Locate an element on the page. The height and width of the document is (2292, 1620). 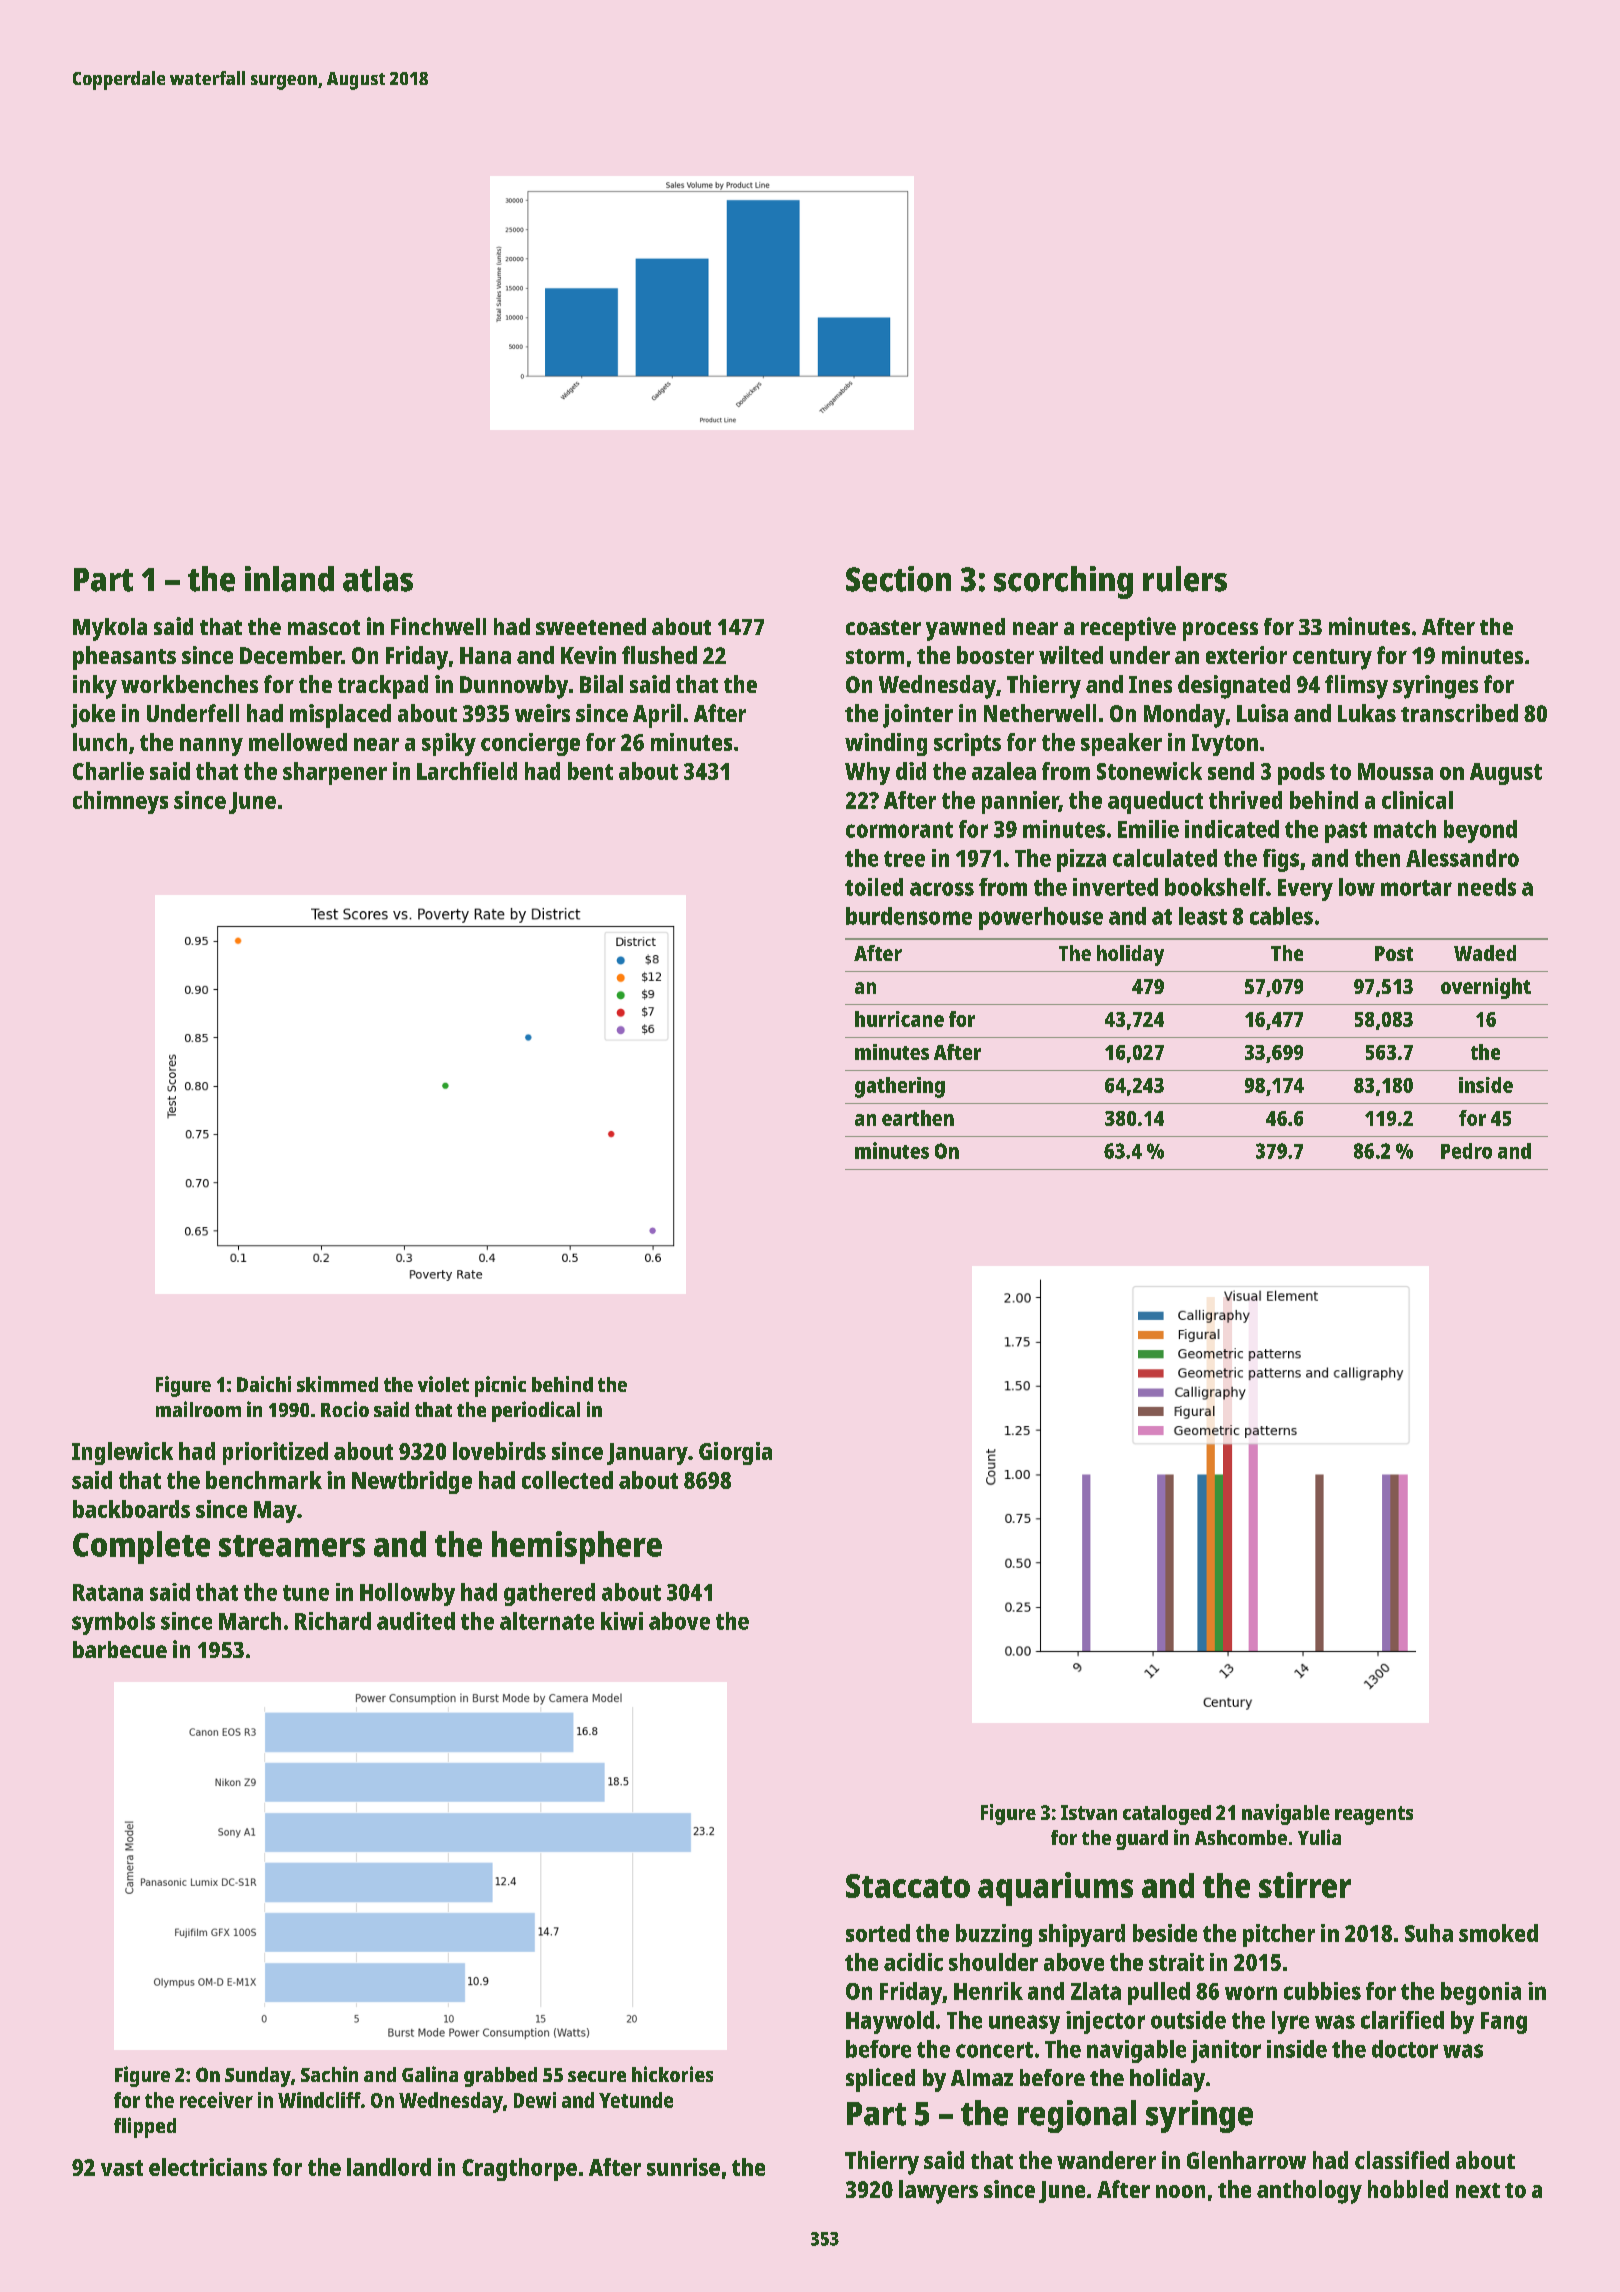
cataloged is located at coordinates (1167, 1815).
